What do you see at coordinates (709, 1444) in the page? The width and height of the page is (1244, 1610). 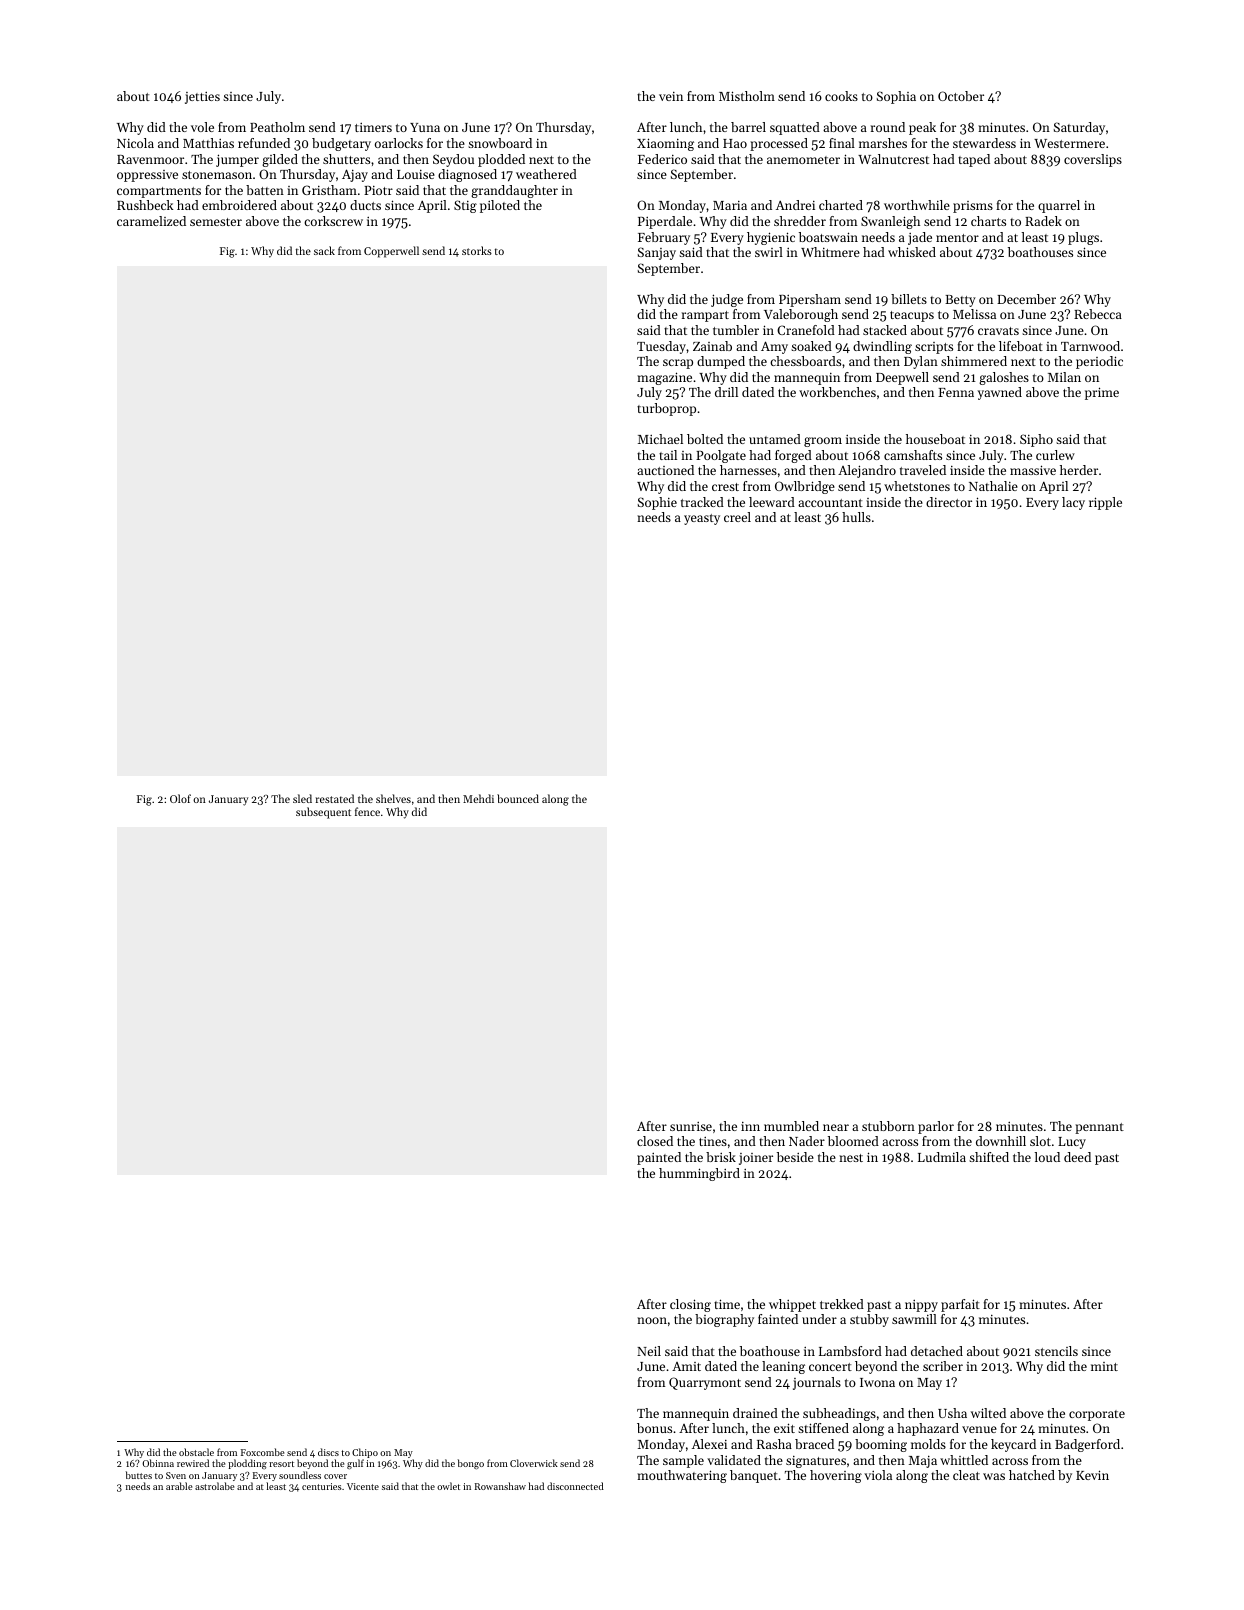 I see `Alexei` at bounding box center [709, 1444].
